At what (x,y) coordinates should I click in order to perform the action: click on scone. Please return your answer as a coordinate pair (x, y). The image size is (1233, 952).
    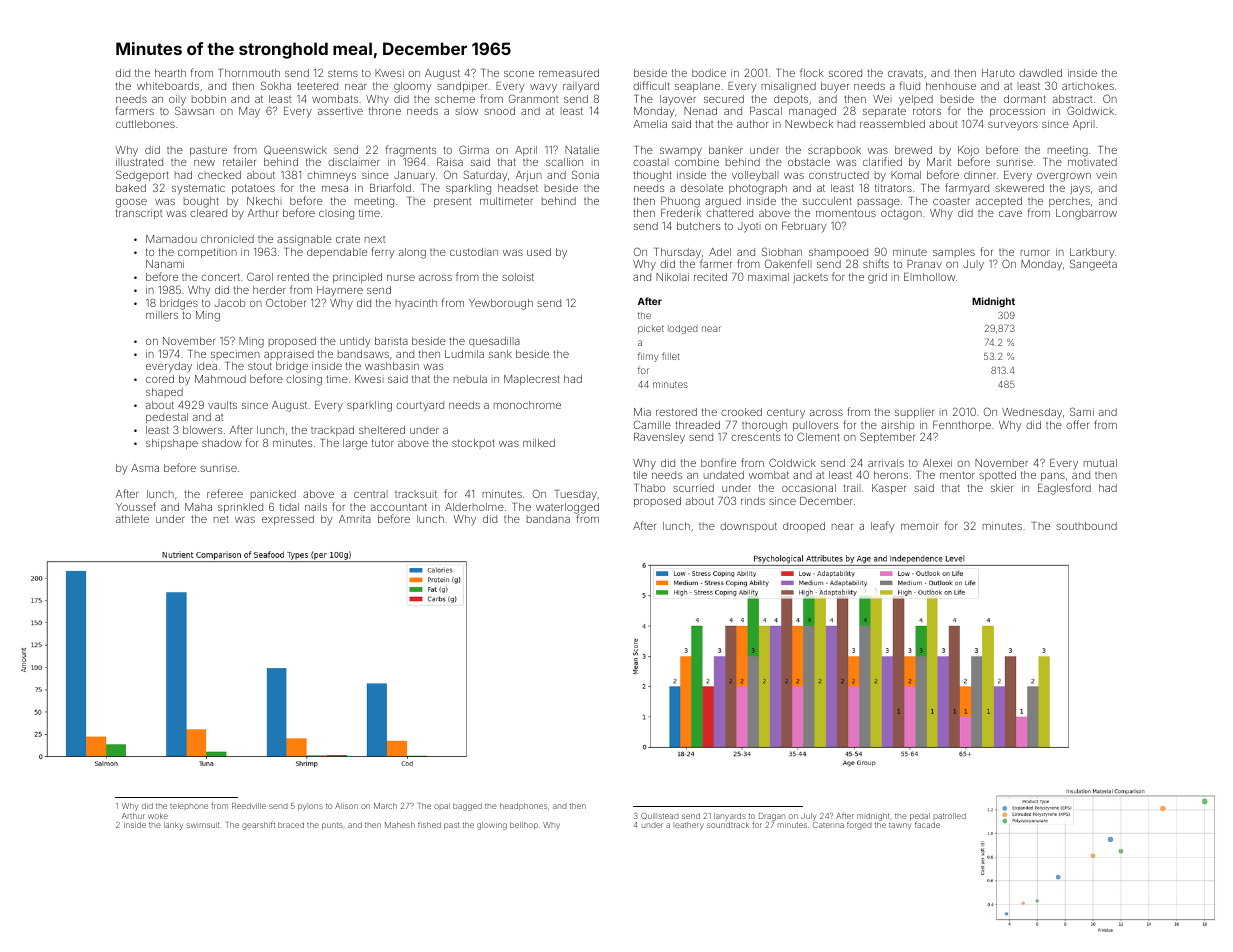
    Looking at the image, I should click on (519, 74).
